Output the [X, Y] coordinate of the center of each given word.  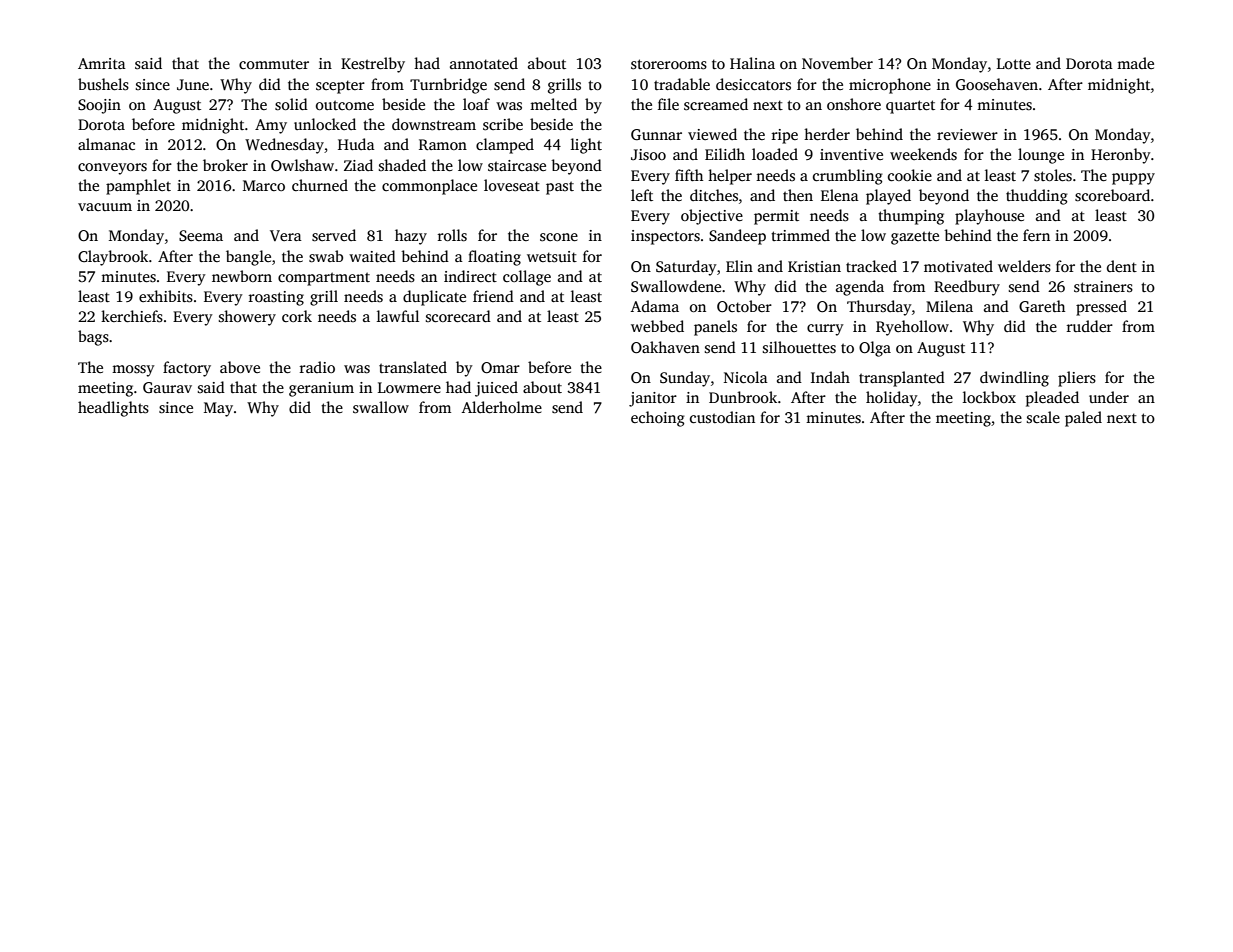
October [744, 306]
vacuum [105, 207]
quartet [910, 107]
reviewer [967, 134]
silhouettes [799, 347]
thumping [911, 217]
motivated [958, 266]
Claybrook [113, 258]
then [798, 195]
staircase [517, 166]
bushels [103, 84]
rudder [1090, 326]
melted [553, 104]
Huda [356, 144]
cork [297, 316]
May [218, 409]
